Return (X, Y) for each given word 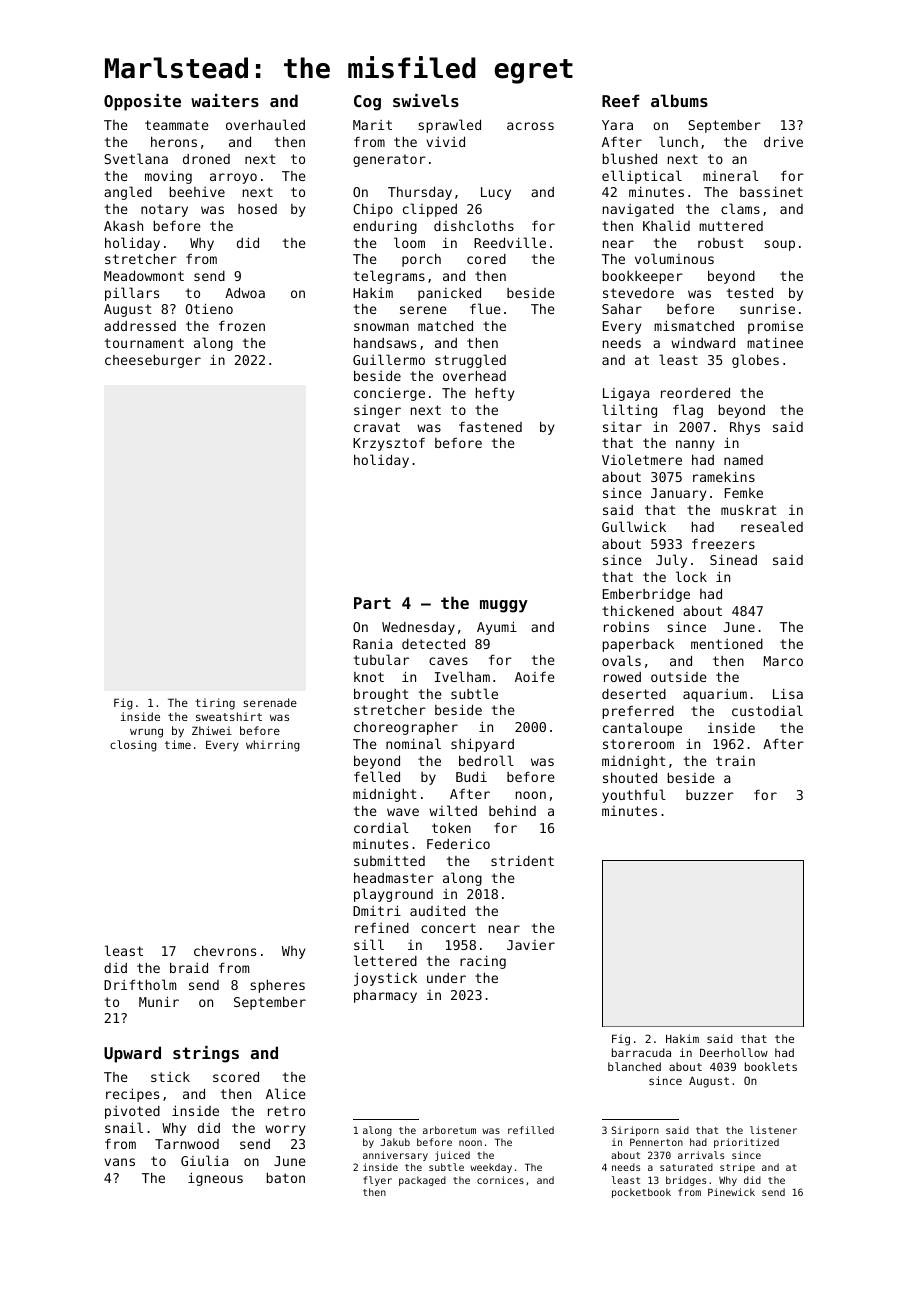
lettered (385, 960)
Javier (531, 945)
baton (286, 1178)
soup (779, 245)
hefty (495, 394)
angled (128, 193)
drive (783, 141)
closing (133, 746)
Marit (372, 125)
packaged (422, 1181)
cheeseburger (153, 361)
